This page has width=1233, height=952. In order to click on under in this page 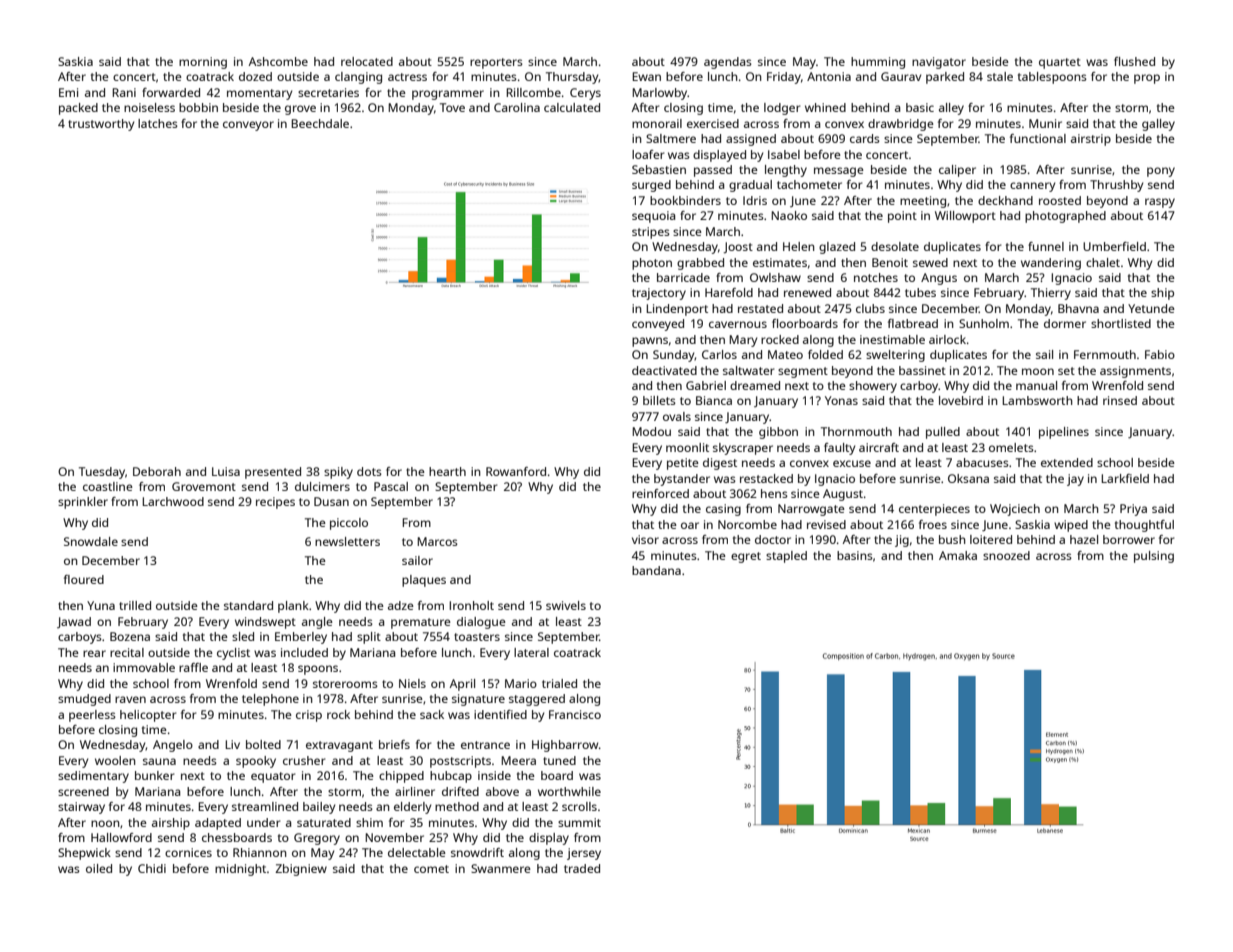, I will do `click(264, 822)`.
